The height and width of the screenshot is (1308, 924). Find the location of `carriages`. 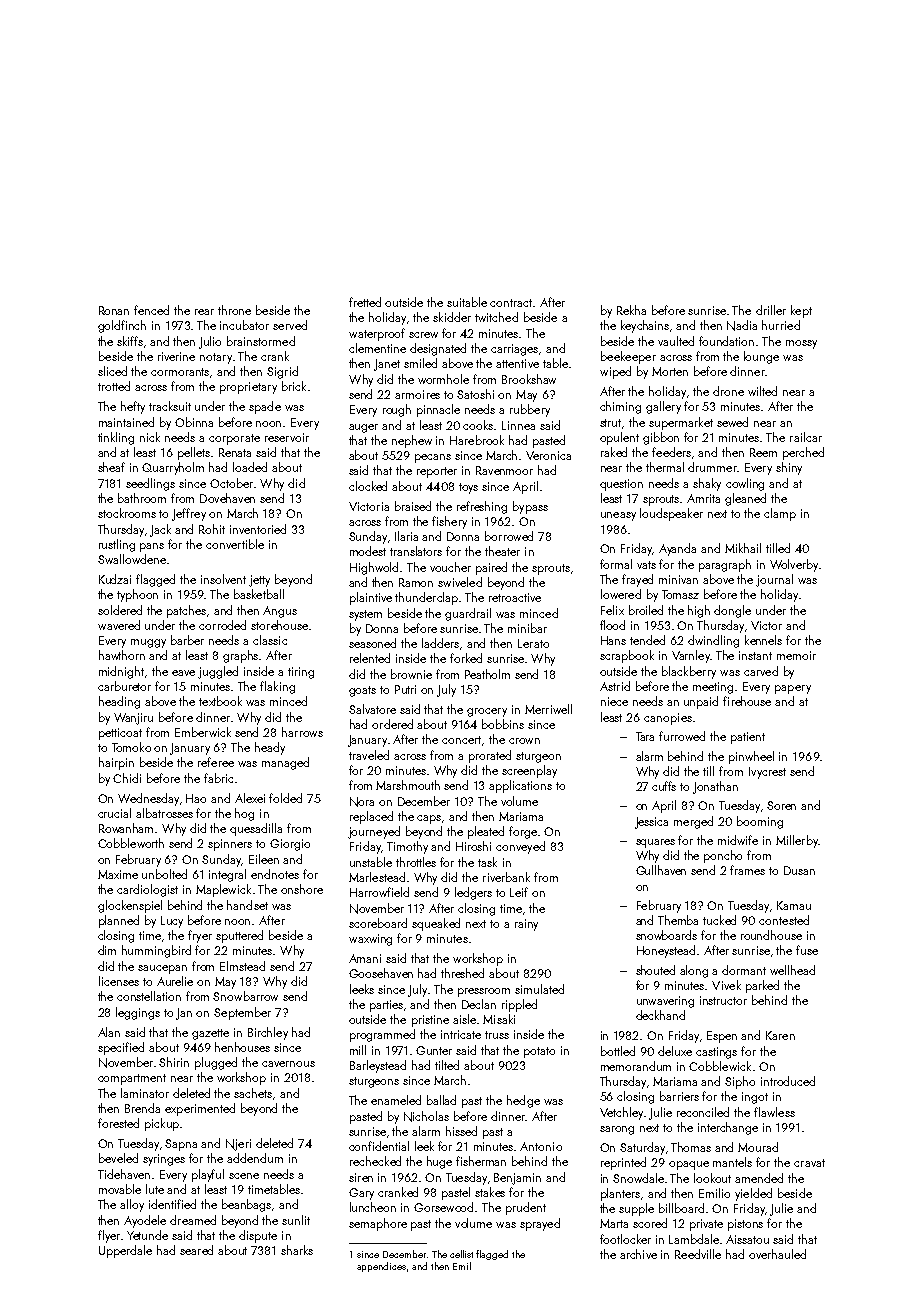

carriages is located at coordinates (514, 350).
